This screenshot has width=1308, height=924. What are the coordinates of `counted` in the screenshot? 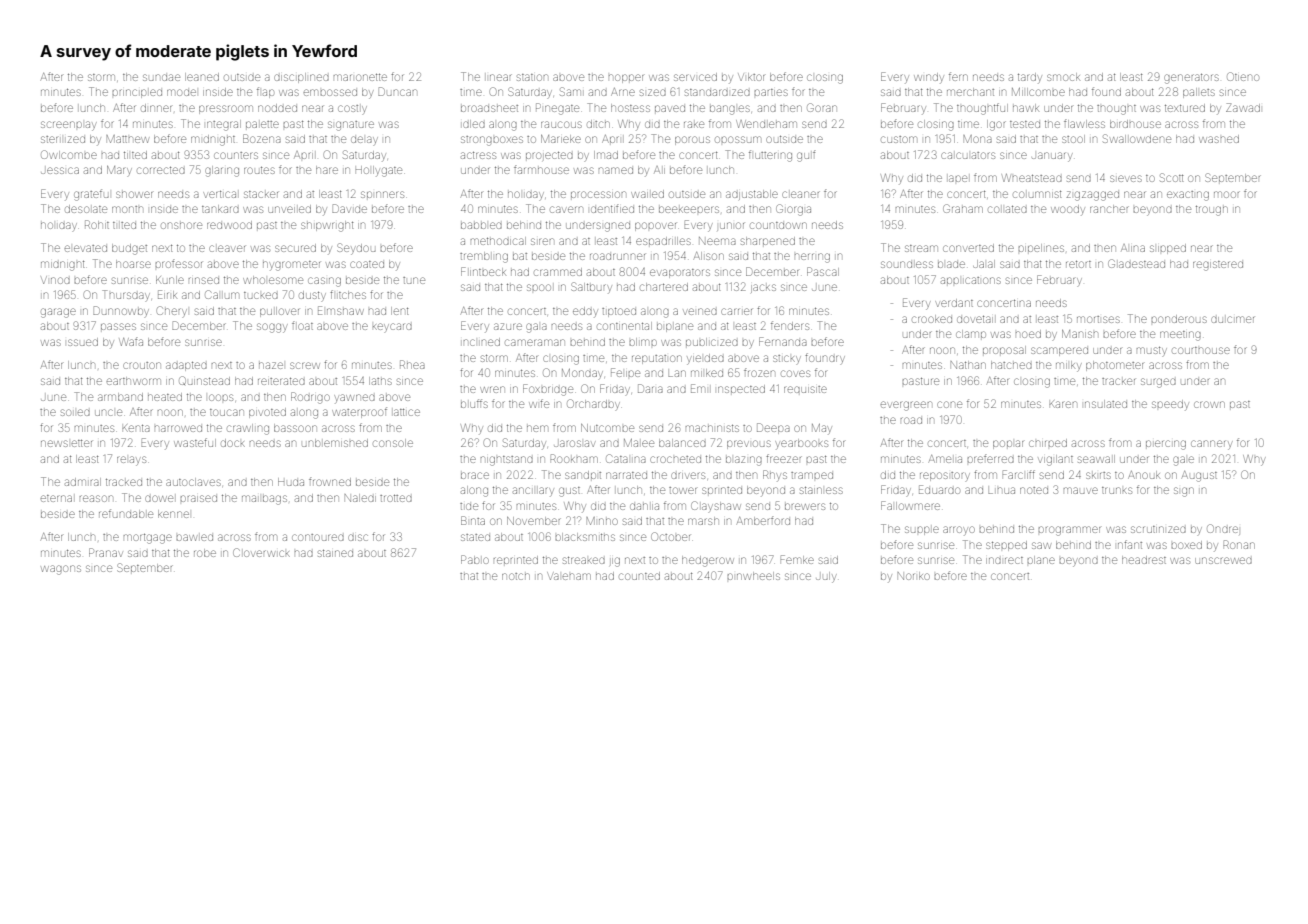 It's located at (639, 576).
